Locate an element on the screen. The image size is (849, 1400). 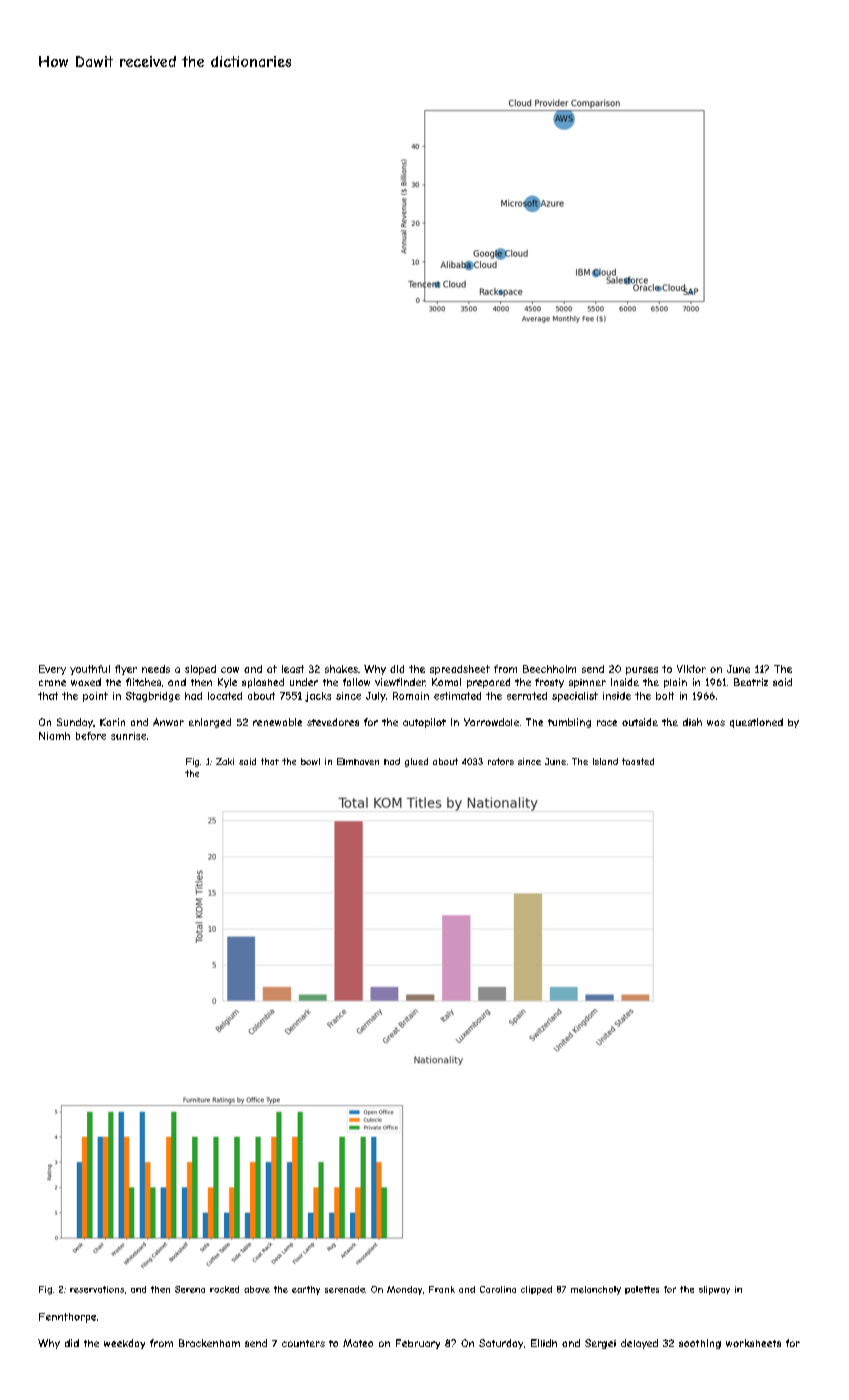
shakes is located at coordinates (341, 669).
